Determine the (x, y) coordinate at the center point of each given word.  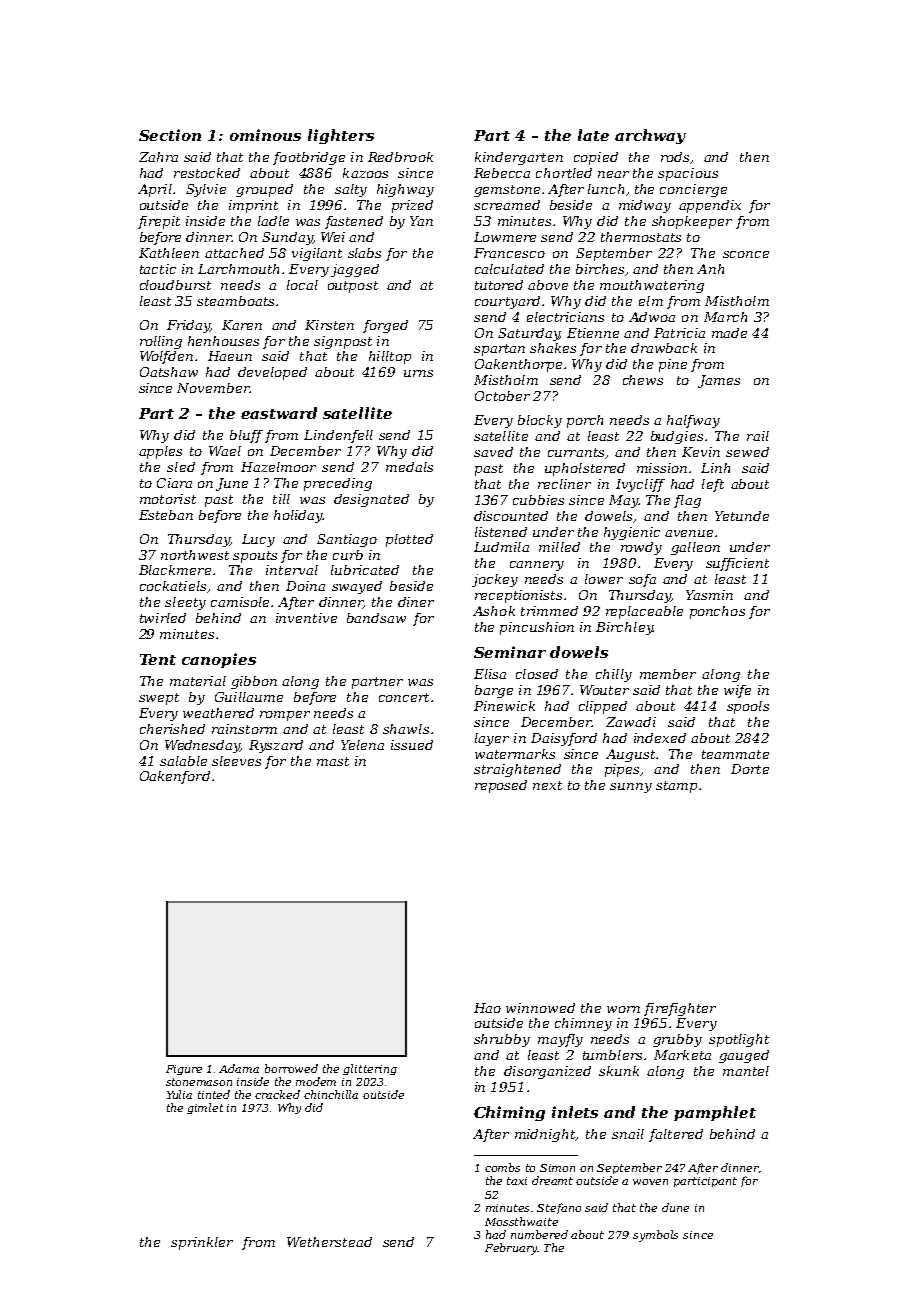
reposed (501, 786)
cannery (537, 566)
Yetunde (742, 516)
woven (650, 1182)
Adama (239, 1068)
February (511, 1249)
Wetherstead (329, 1242)
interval (292, 570)
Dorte (750, 769)
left (713, 485)
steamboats (235, 301)
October (502, 396)
